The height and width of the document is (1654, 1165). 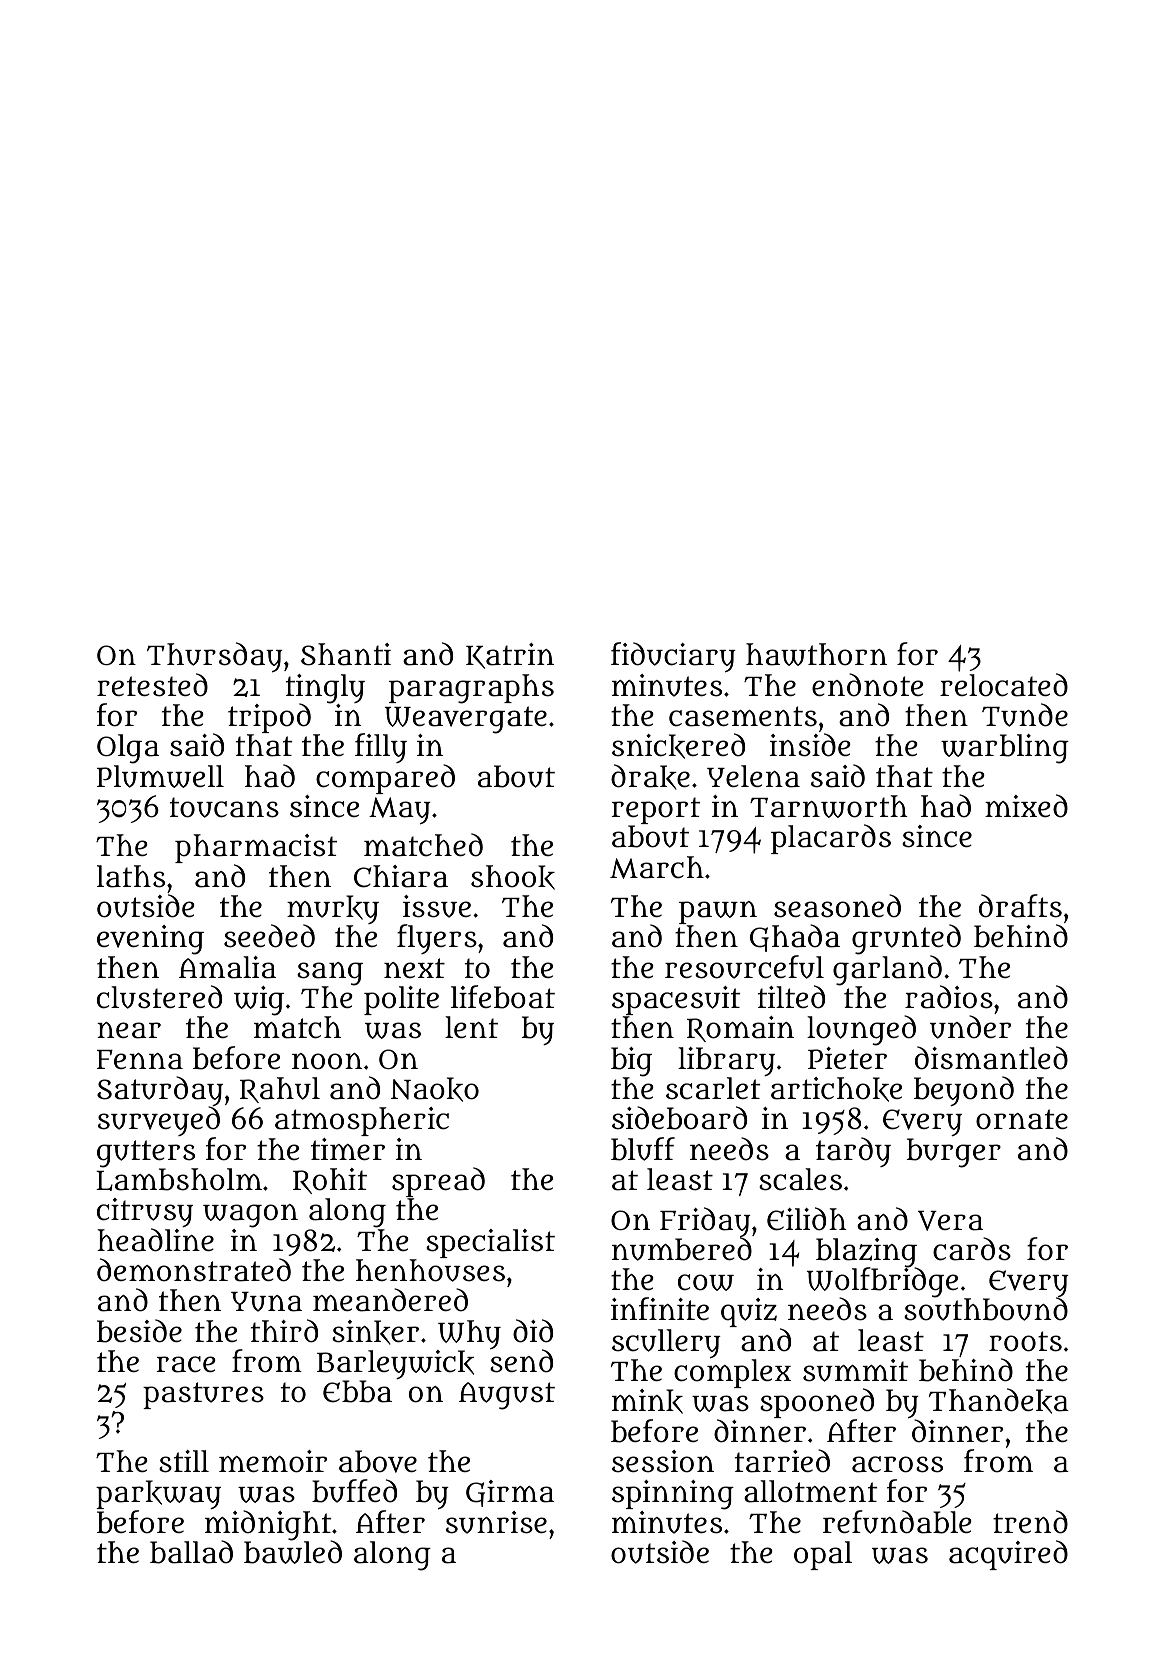 I want to click on endnote, so click(x=867, y=685).
